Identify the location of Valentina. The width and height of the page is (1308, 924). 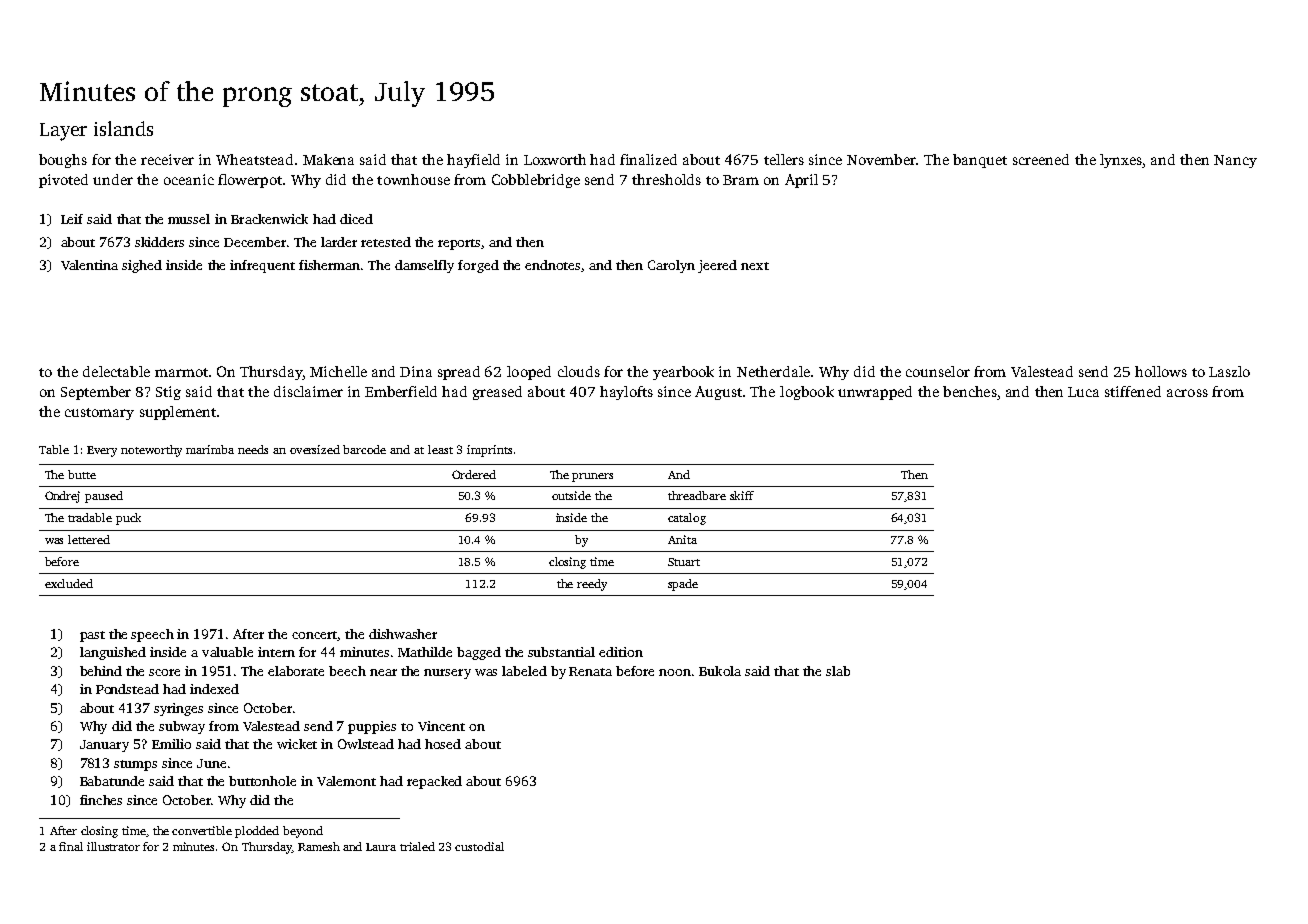
(89, 265).
